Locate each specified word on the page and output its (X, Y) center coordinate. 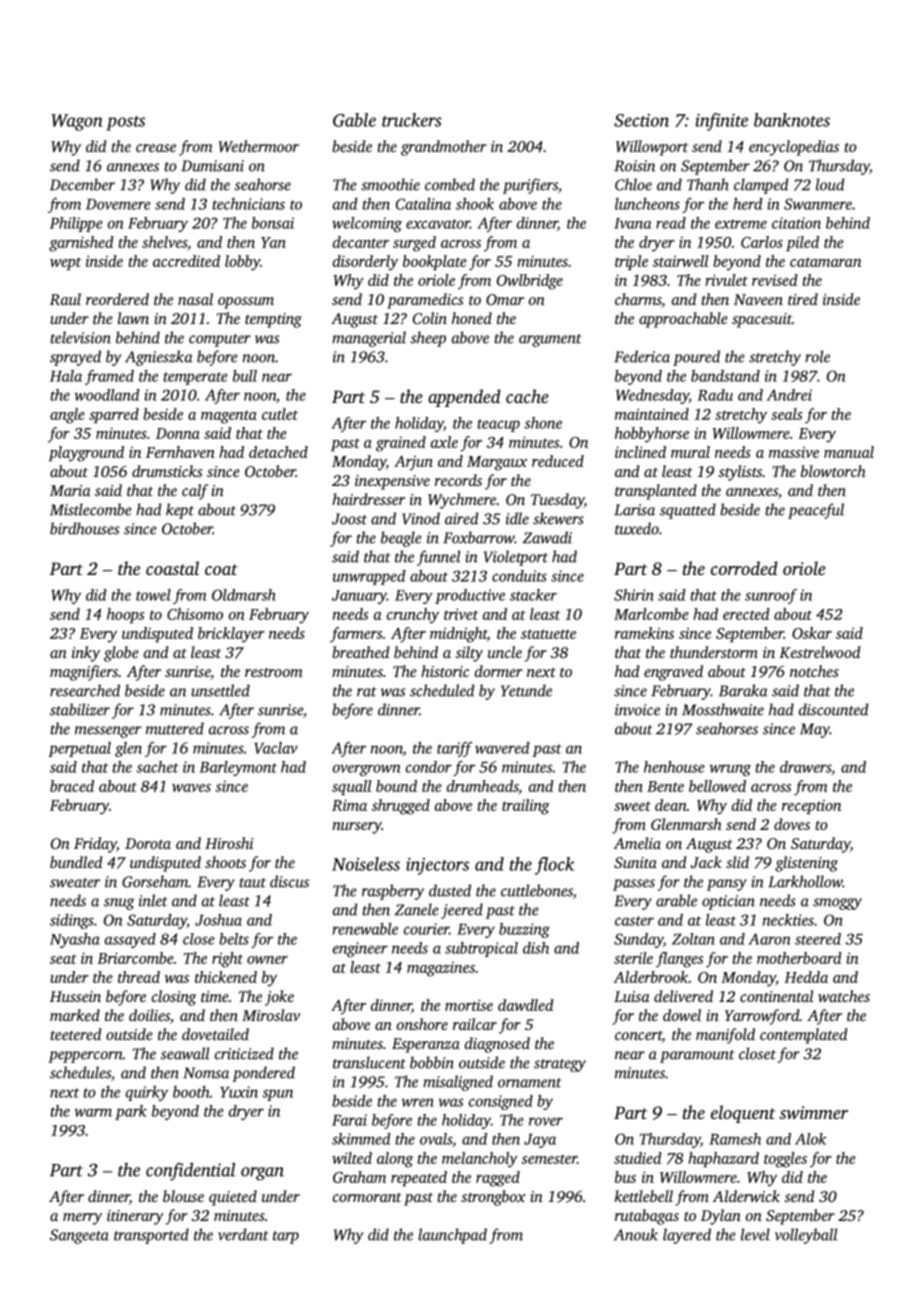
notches (814, 671)
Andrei (789, 395)
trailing (526, 807)
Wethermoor (258, 146)
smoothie (390, 184)
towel (153, 595)
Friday (95, 845)
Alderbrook (651, 977)
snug (119, 904)
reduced (558, 461)
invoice (637, 710)
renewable (365, 929)
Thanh (708, 184)
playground (86, 454)
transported (151, 1236)
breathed (361, 652)
